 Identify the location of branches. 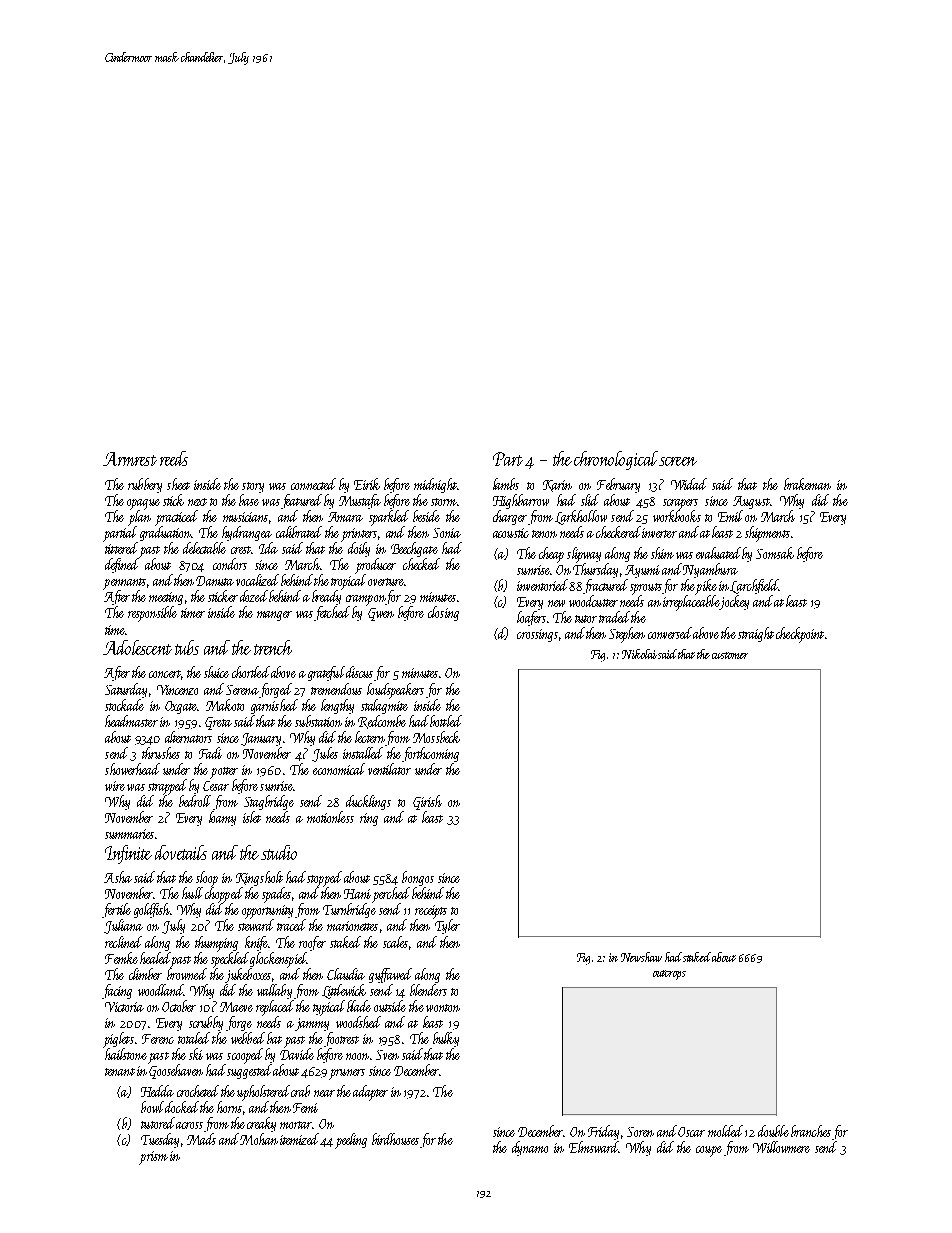
(811, 1131).
